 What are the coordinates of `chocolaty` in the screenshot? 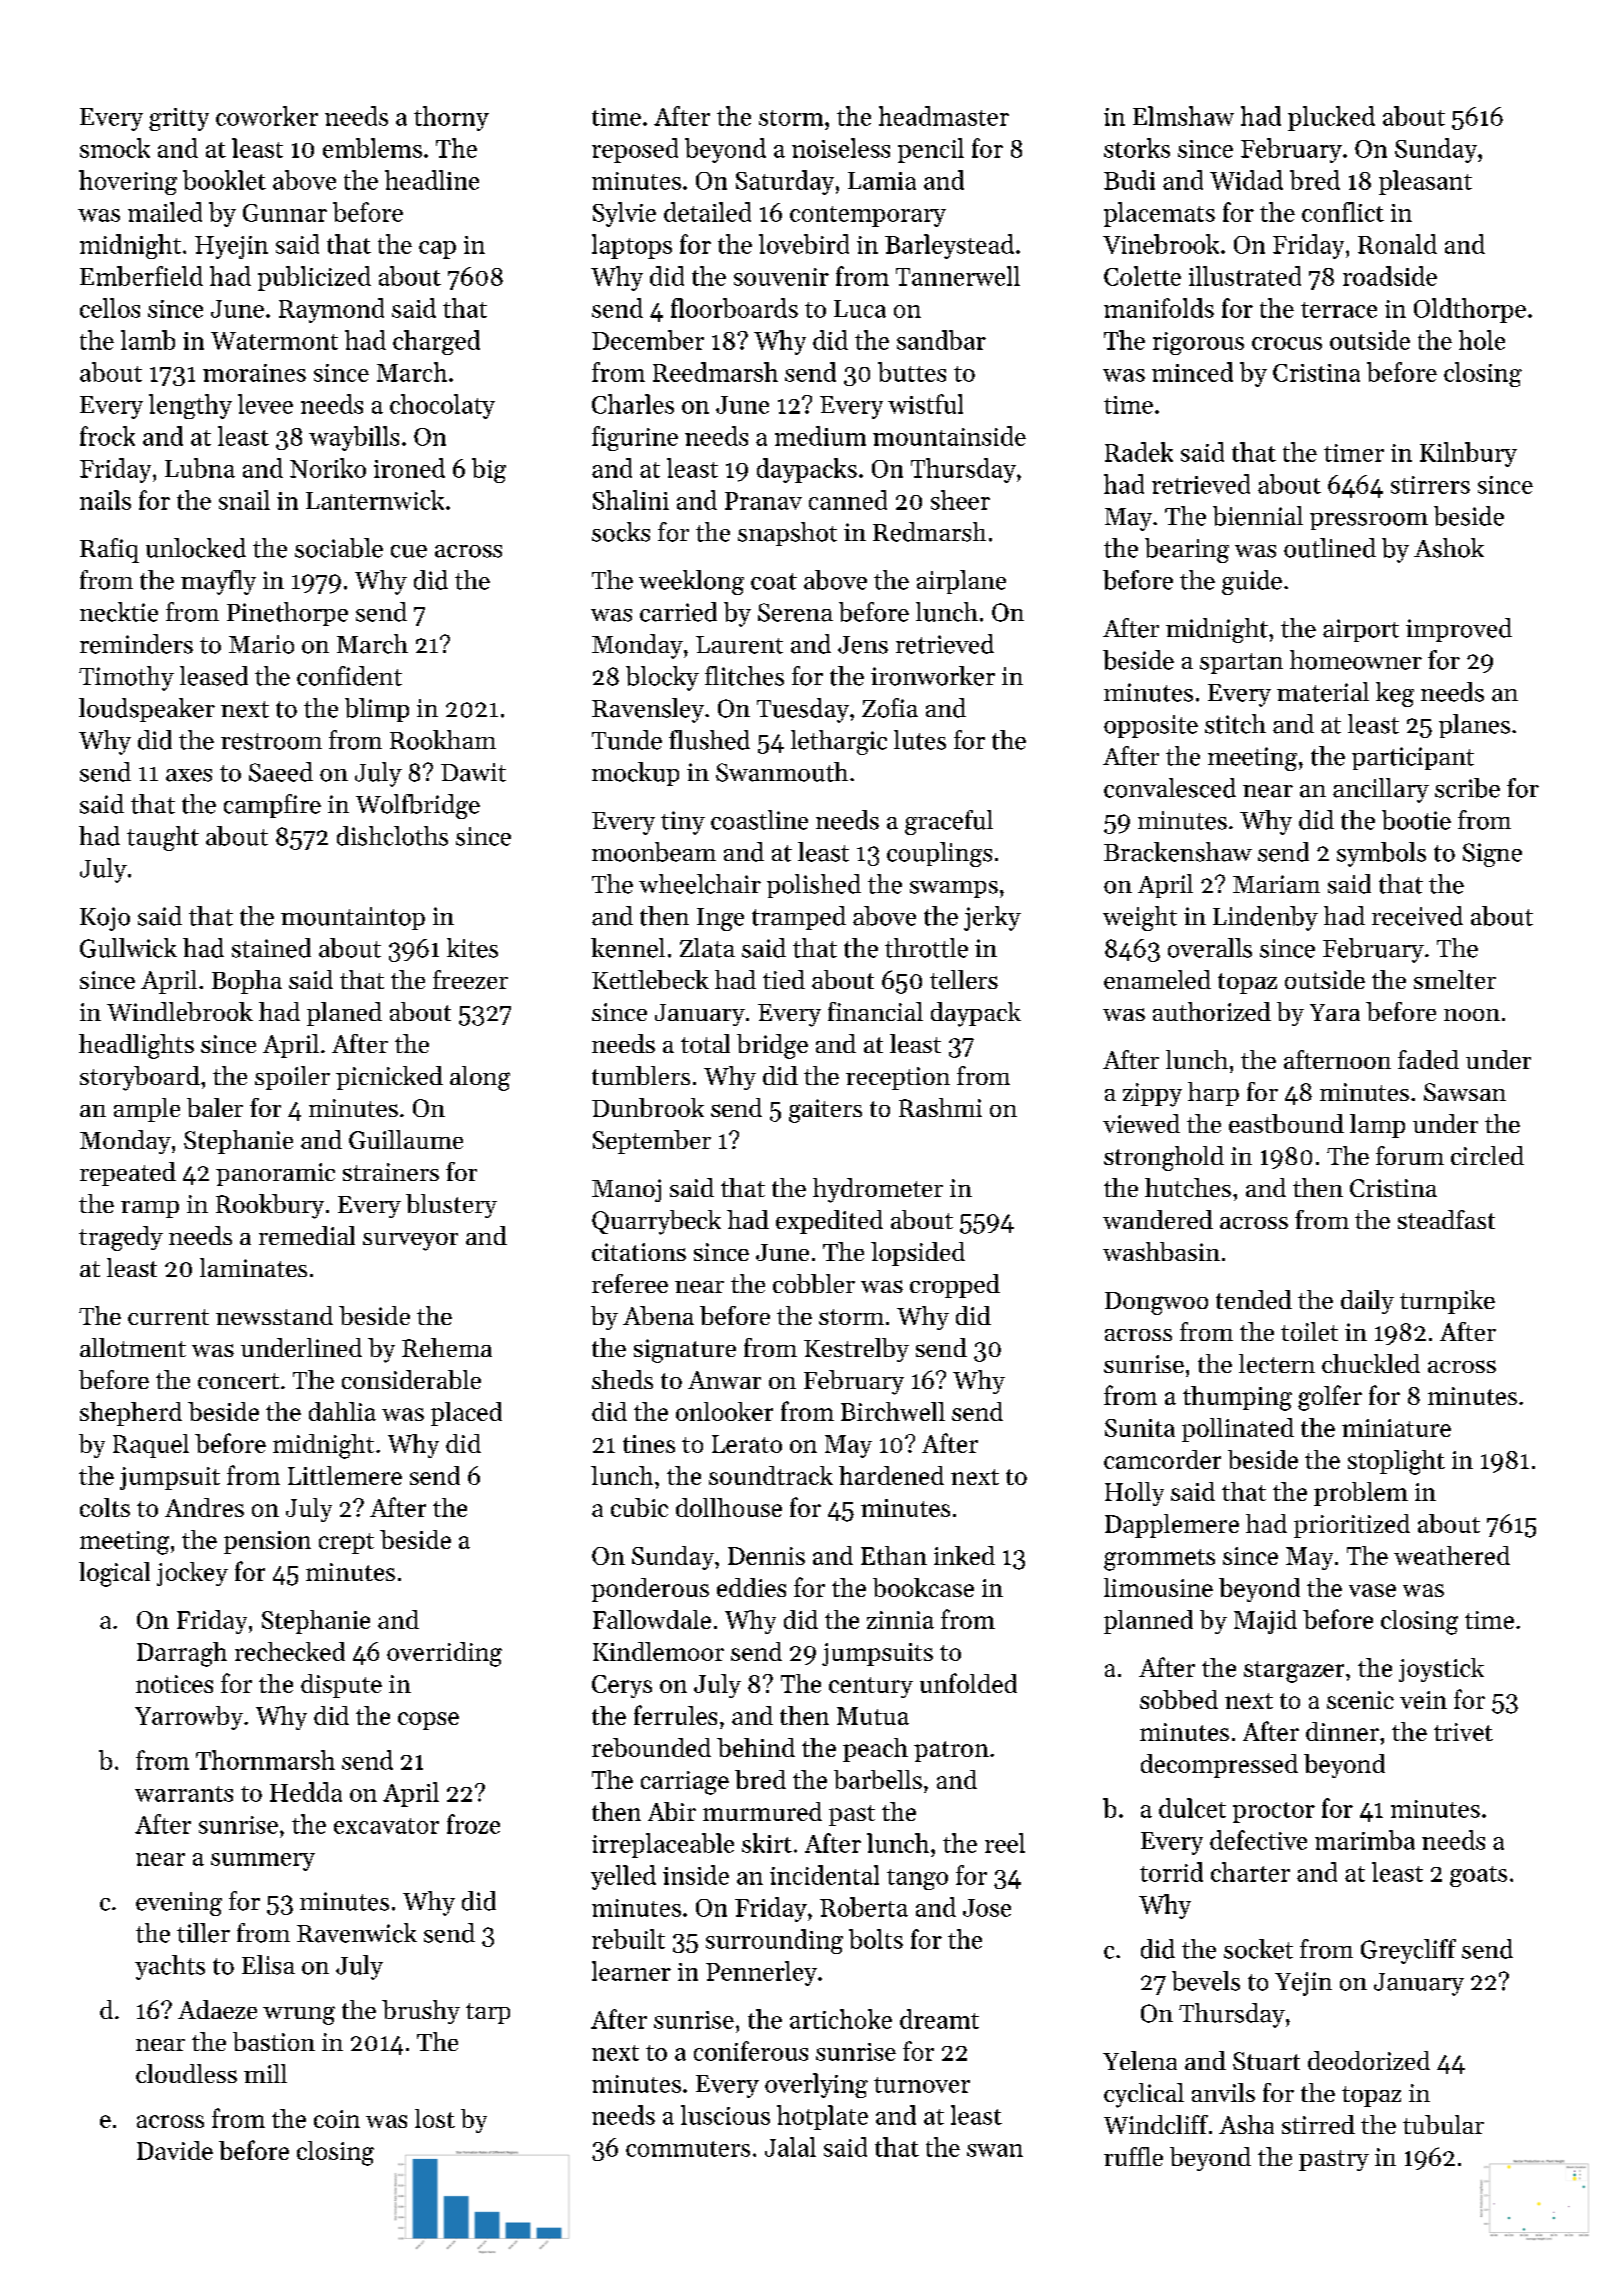 It's located at (442, 406).
